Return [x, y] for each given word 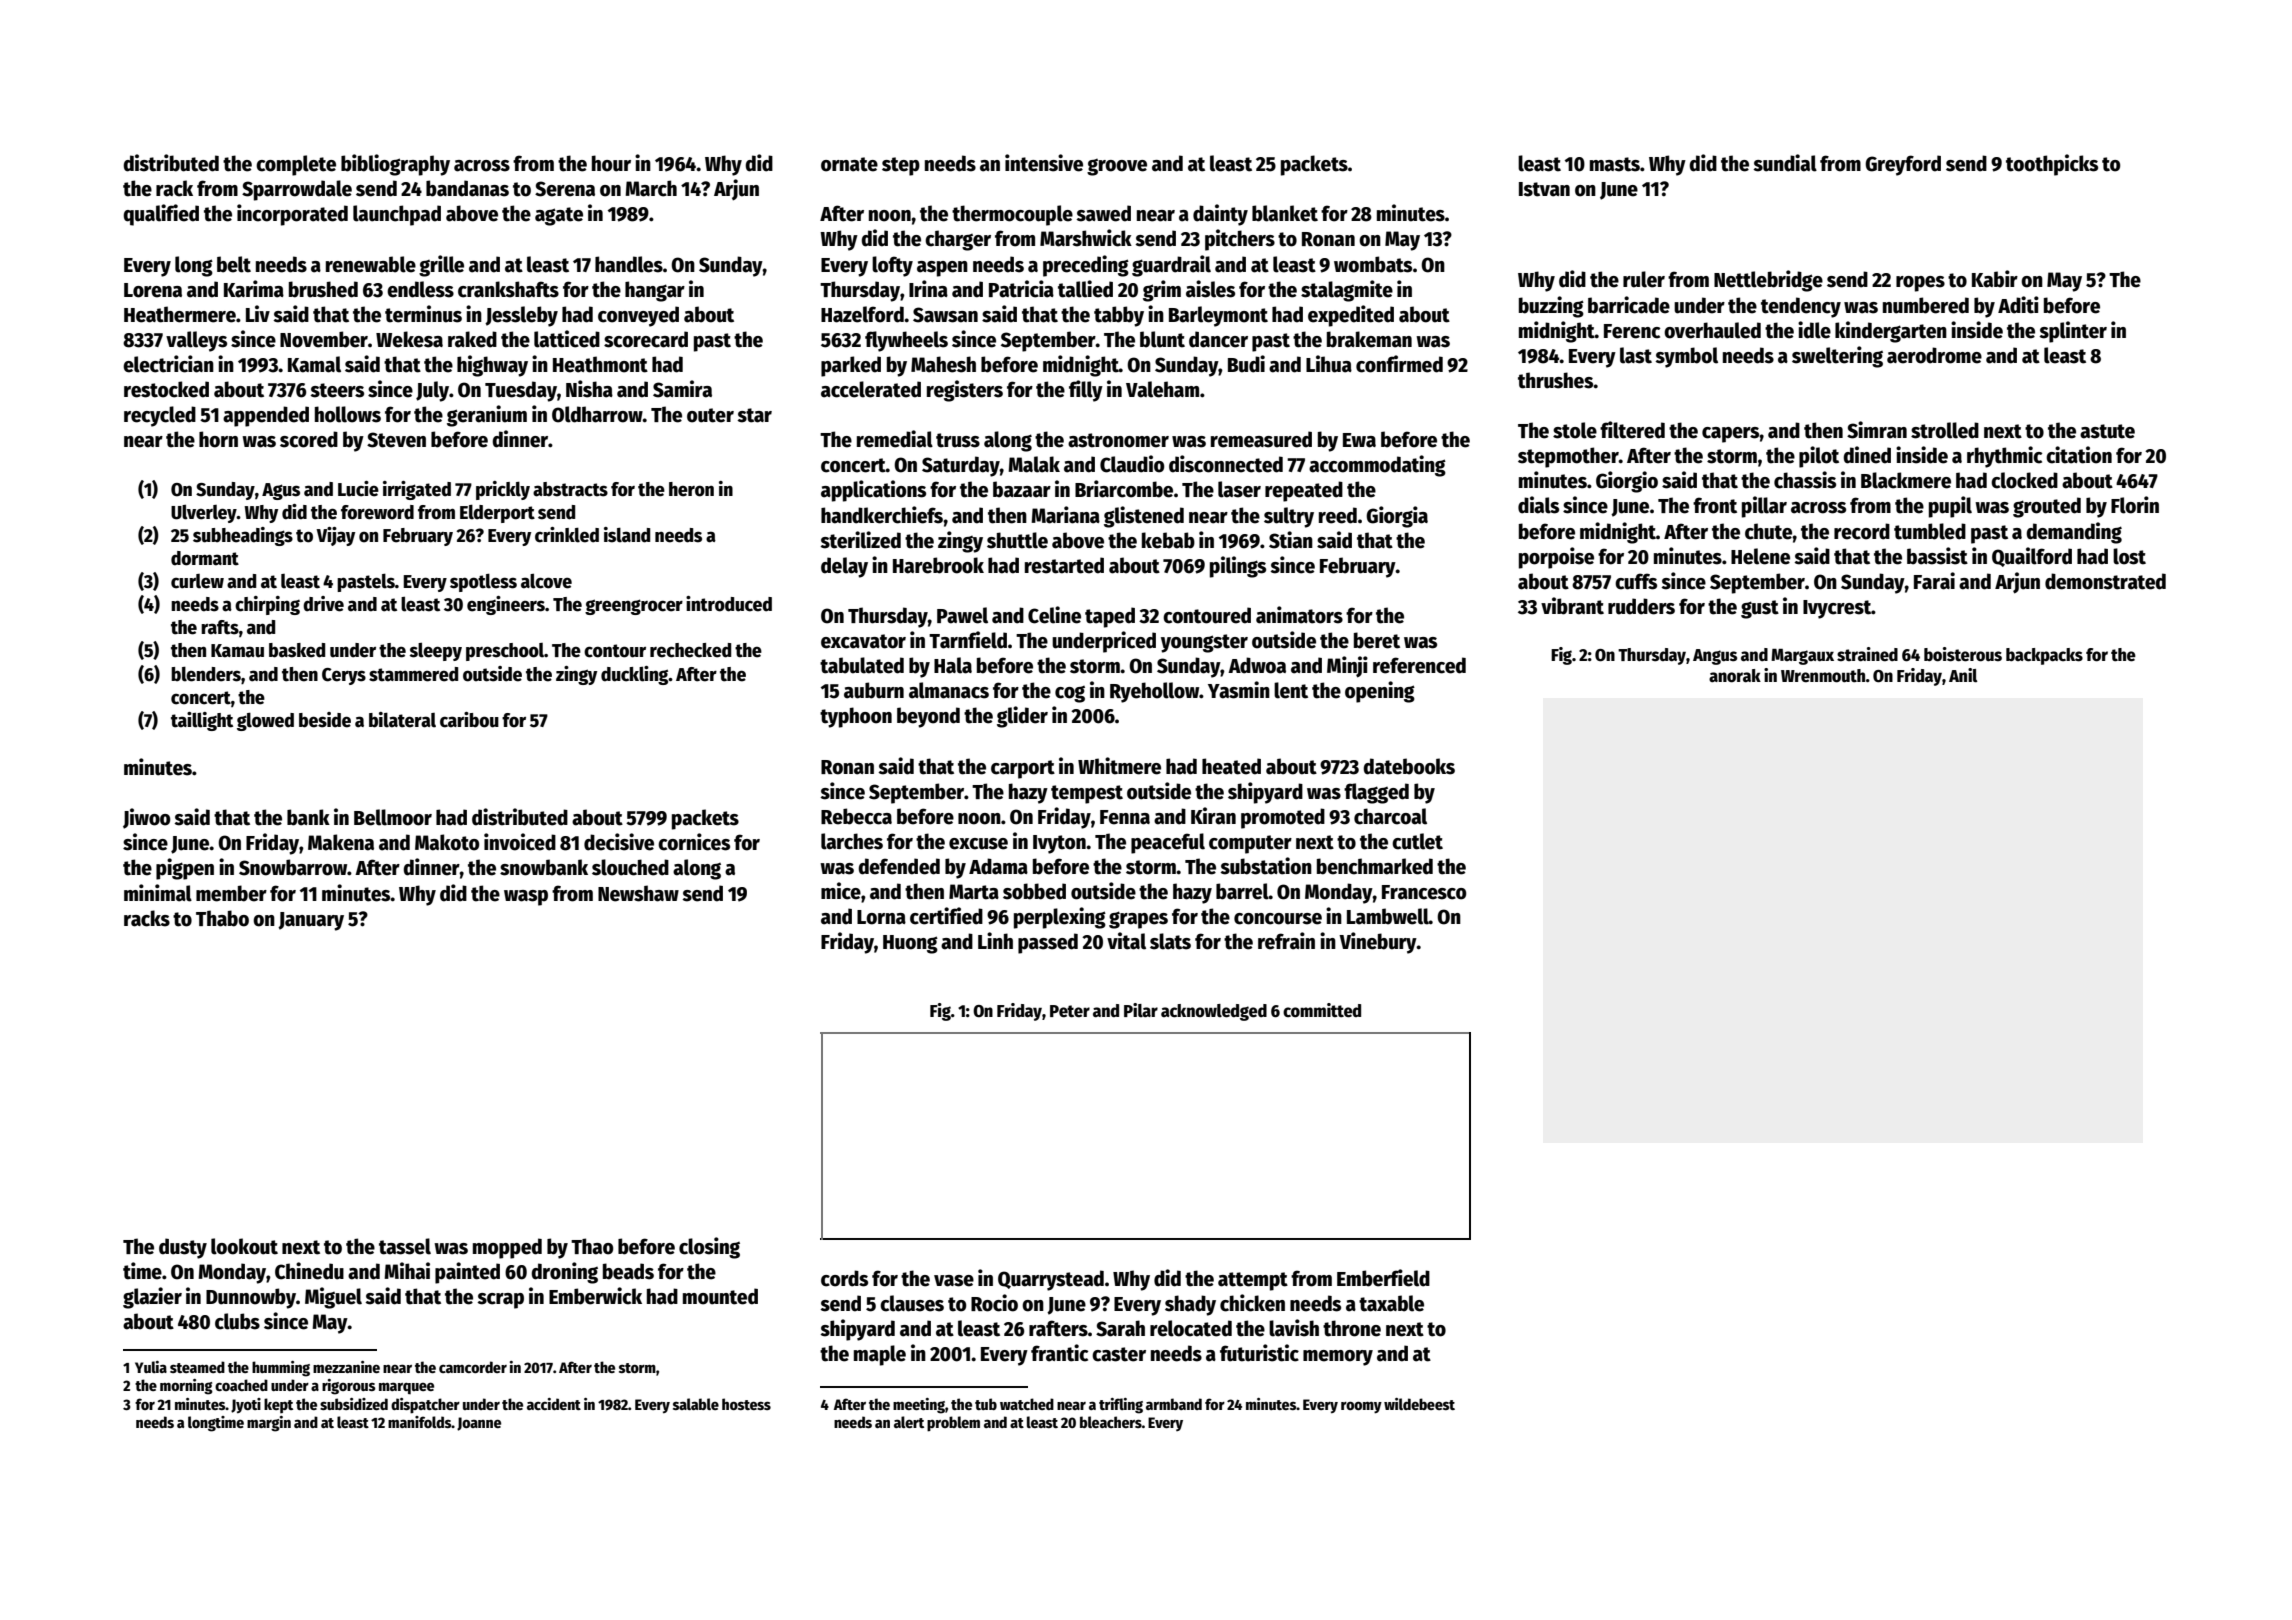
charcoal [1390, 816]
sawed [1103, 213]
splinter [2073, 332]
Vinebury [1378, 943]
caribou [469, 720]
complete [296, 165]
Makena [341, 842]
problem [953, 1424]
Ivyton [1059, 844]
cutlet [1417, 841]
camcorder [473, 1367]
